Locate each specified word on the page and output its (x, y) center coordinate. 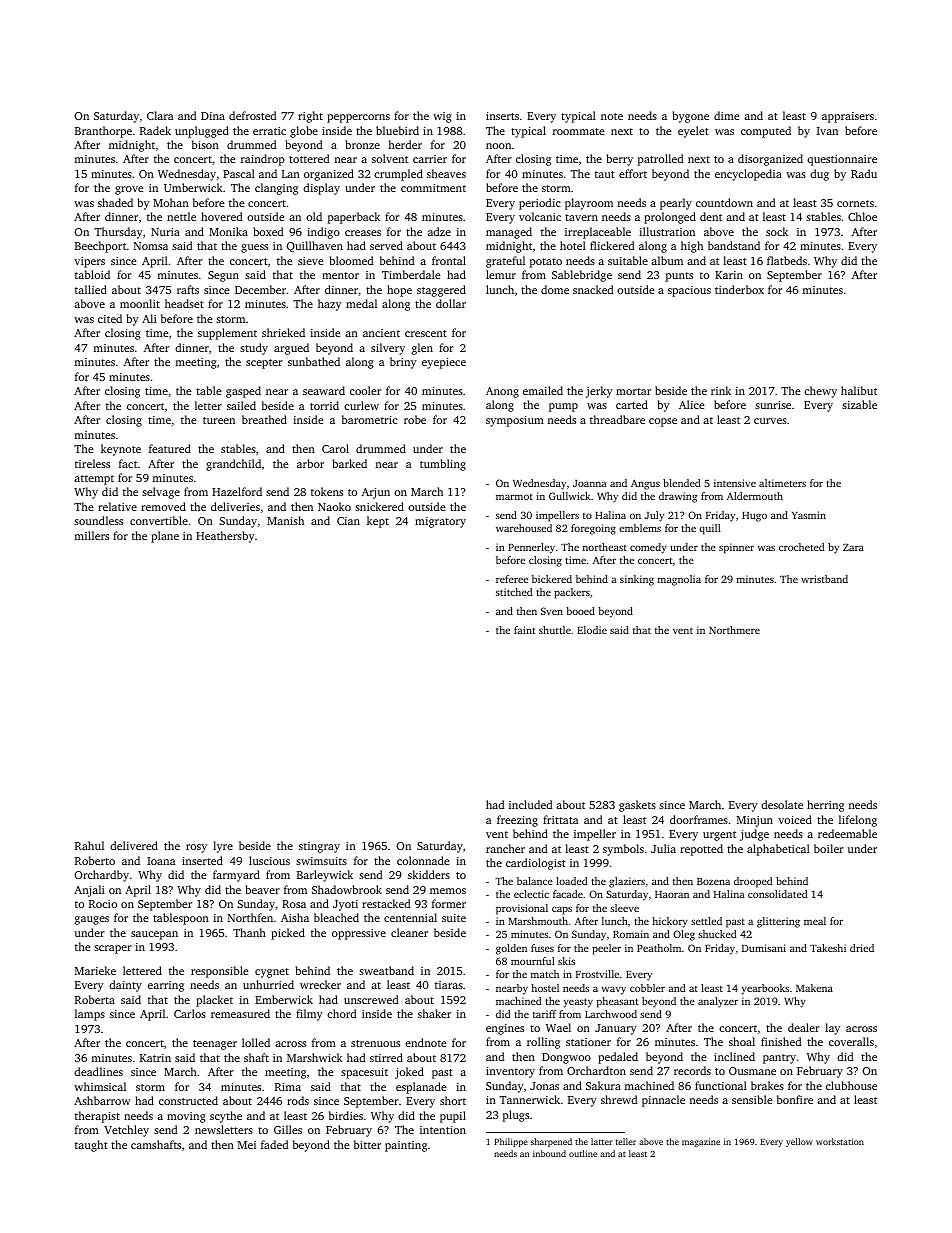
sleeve (624, 908)
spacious (689, 291)
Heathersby (225, 537)
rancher (505, 848)
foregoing (593, 529)
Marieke (95, 970)
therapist (97, 1117)
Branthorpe (103, 132)
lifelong (858, 821)
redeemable (847, 833)
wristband (824, 579)
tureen (219, 420)
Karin (729, 275)
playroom (589, 204)
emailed (543, 390)
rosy (196, 848)
